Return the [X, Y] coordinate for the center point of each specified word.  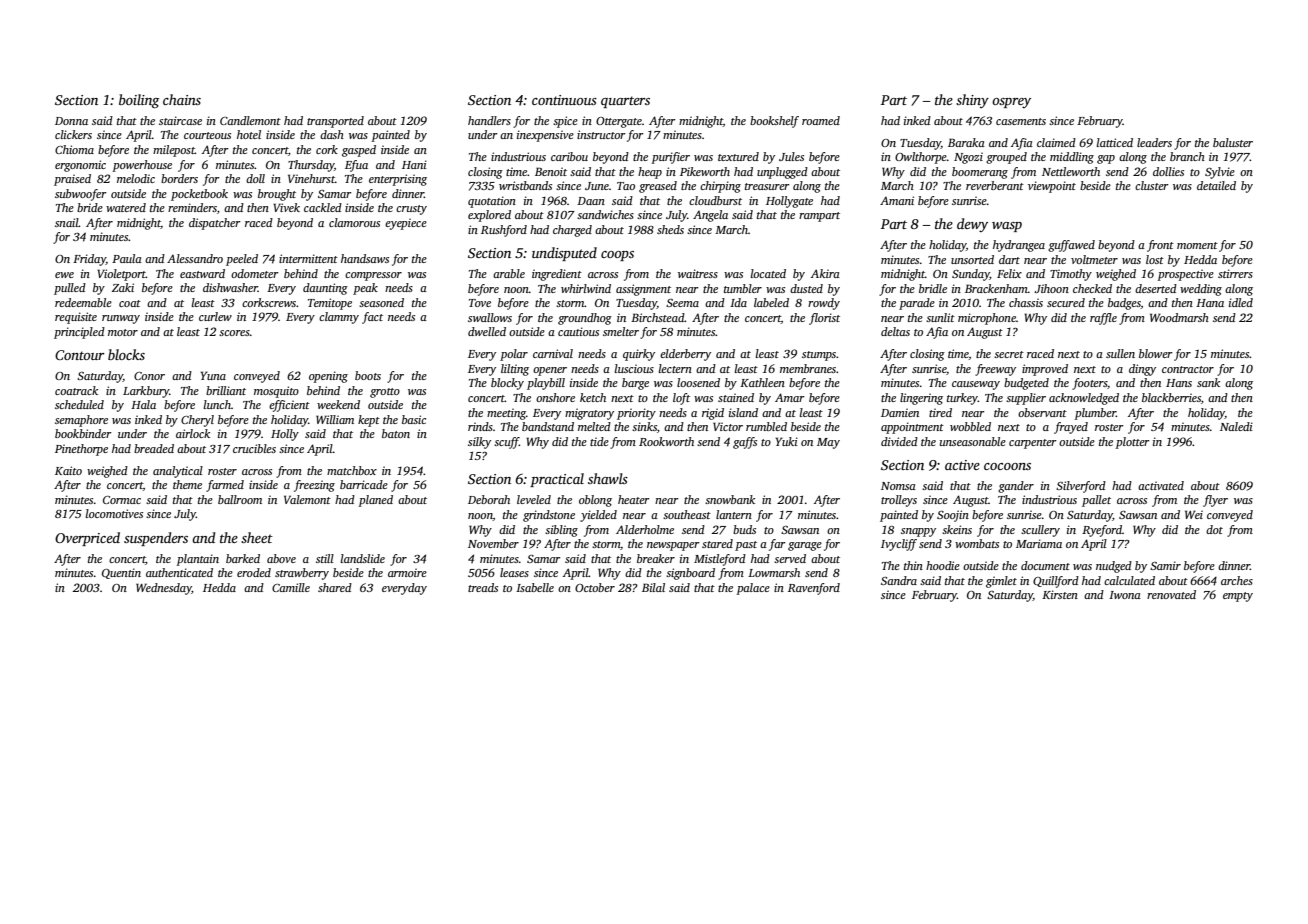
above [281, 558]
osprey [1011, 103]
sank [1208, 382]
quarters [625, 102]
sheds [670, 229]
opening [328, 377]
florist [824, 319]
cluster [1151, 185]
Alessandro [195, 258]
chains [182, 99]
